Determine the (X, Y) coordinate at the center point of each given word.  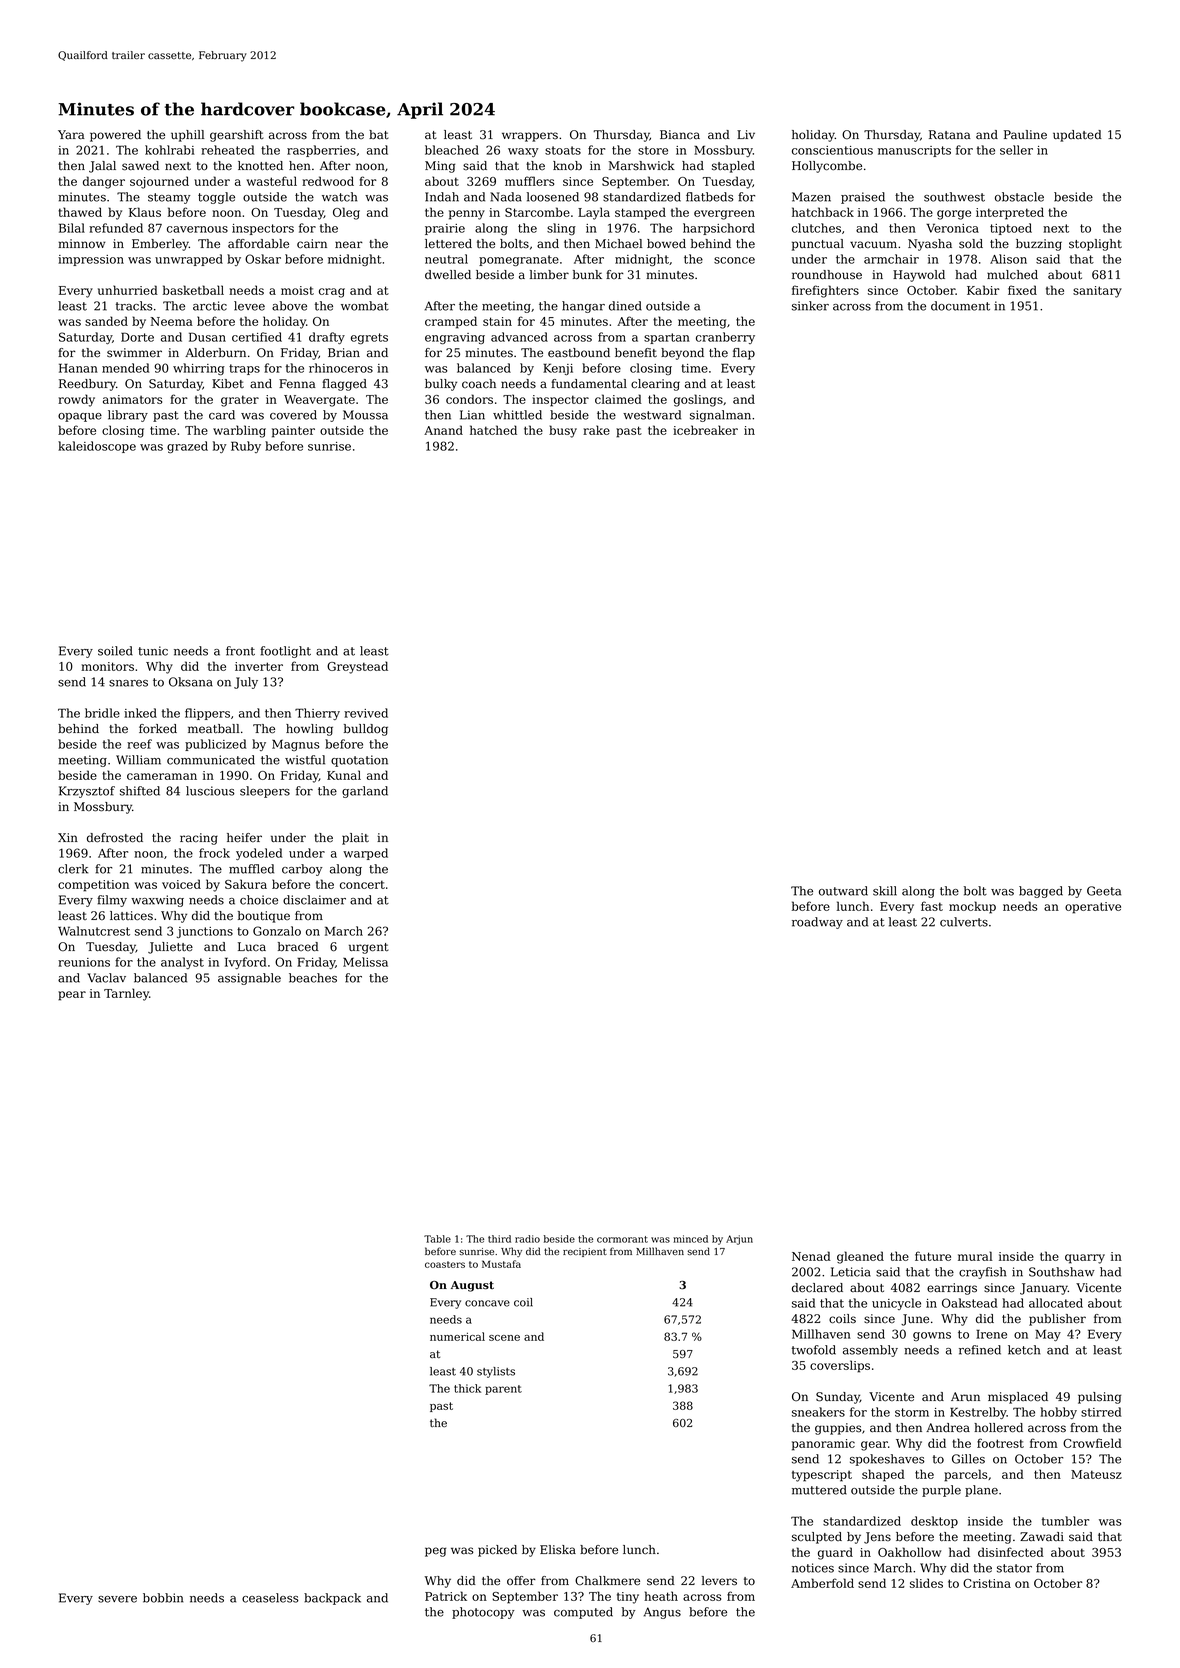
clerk (73, 869)
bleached (452, 150)
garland (365, 792)
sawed (140, 166)
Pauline (1025, 135)
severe (117, 1599)
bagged (1041, 892)
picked (497, 1551)
